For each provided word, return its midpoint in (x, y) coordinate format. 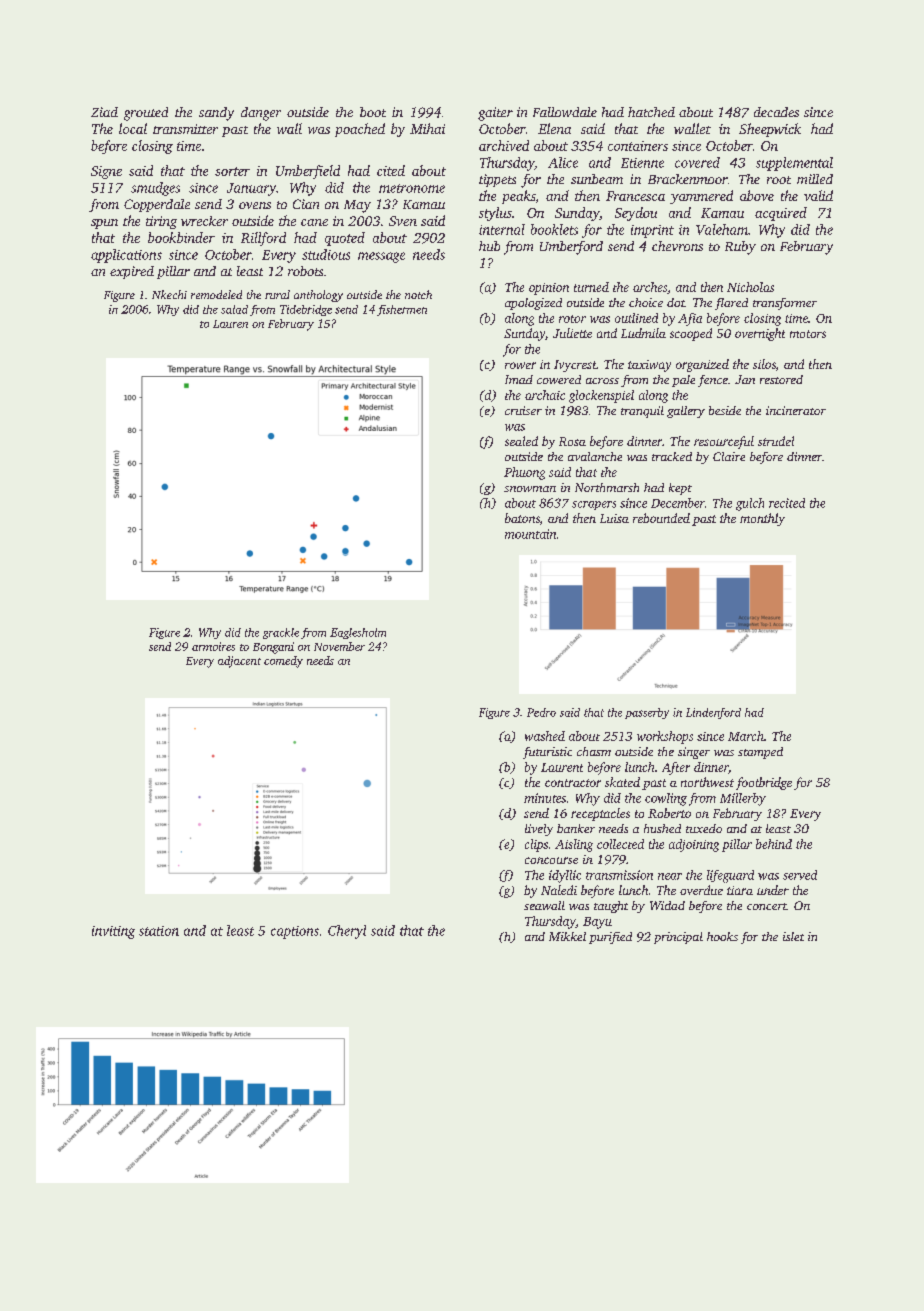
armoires (213, 646)
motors (808, 334)
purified (610, 938)
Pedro (541, 712)
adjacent (239, 662)
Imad (519, 379)
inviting (113, 932)
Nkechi (169, 294)
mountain (530, 534)
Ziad (104, 112)
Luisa (614, 518)
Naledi (559, 890)
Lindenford (713, 713)
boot (373, 112)
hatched (651, 112)
